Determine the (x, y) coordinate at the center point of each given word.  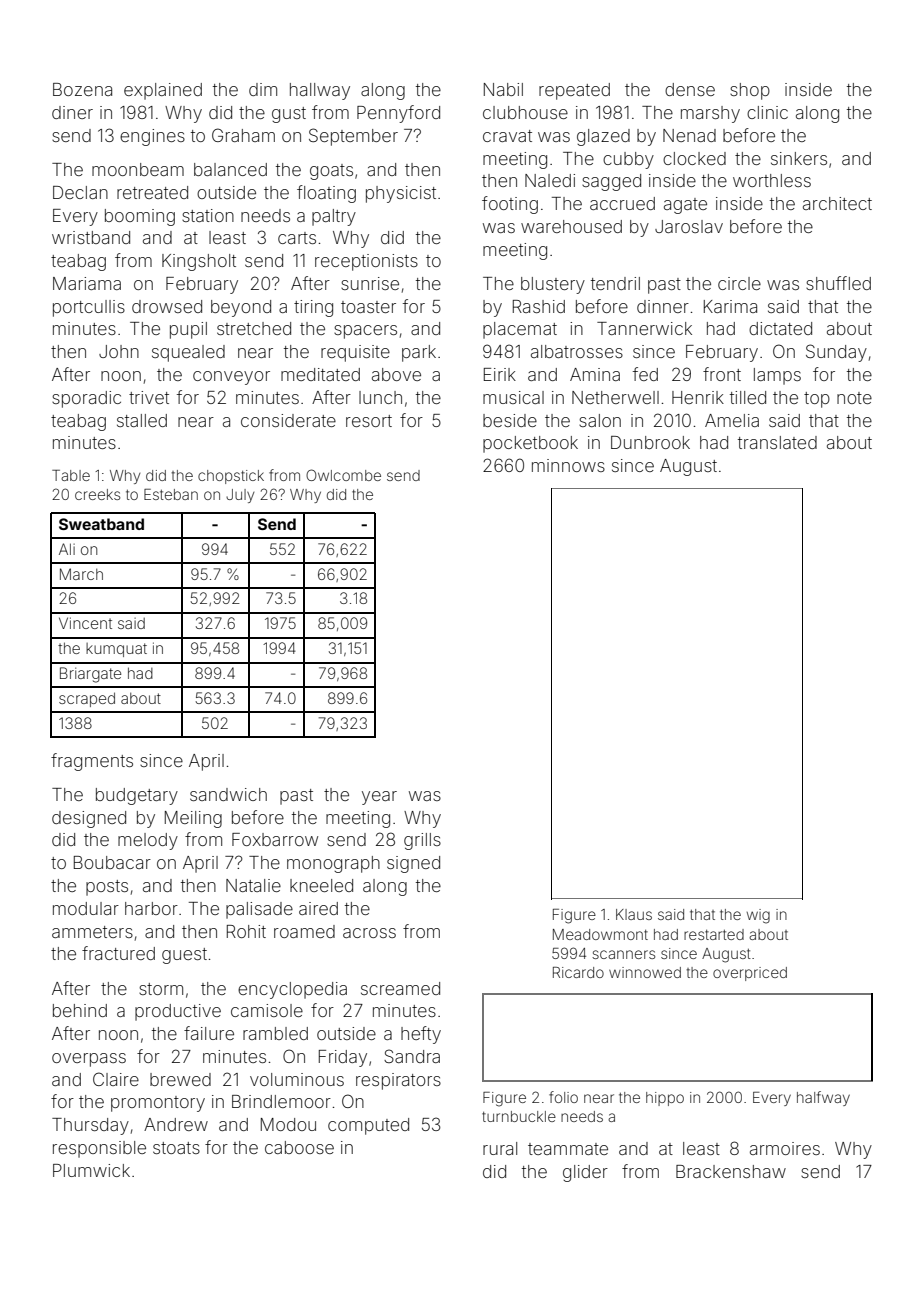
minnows (568, 465)
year (379, 798)
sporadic (86, 399)
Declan (80, 192)
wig (758, 916)
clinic (767, 112)
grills (422, 841)
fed (645, 374)
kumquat (116, 650)
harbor (151, 908)
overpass (89, 1060)
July (240, 496)
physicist (401, 194)
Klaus (634, 914)
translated (777, 442)
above (396, 374)
